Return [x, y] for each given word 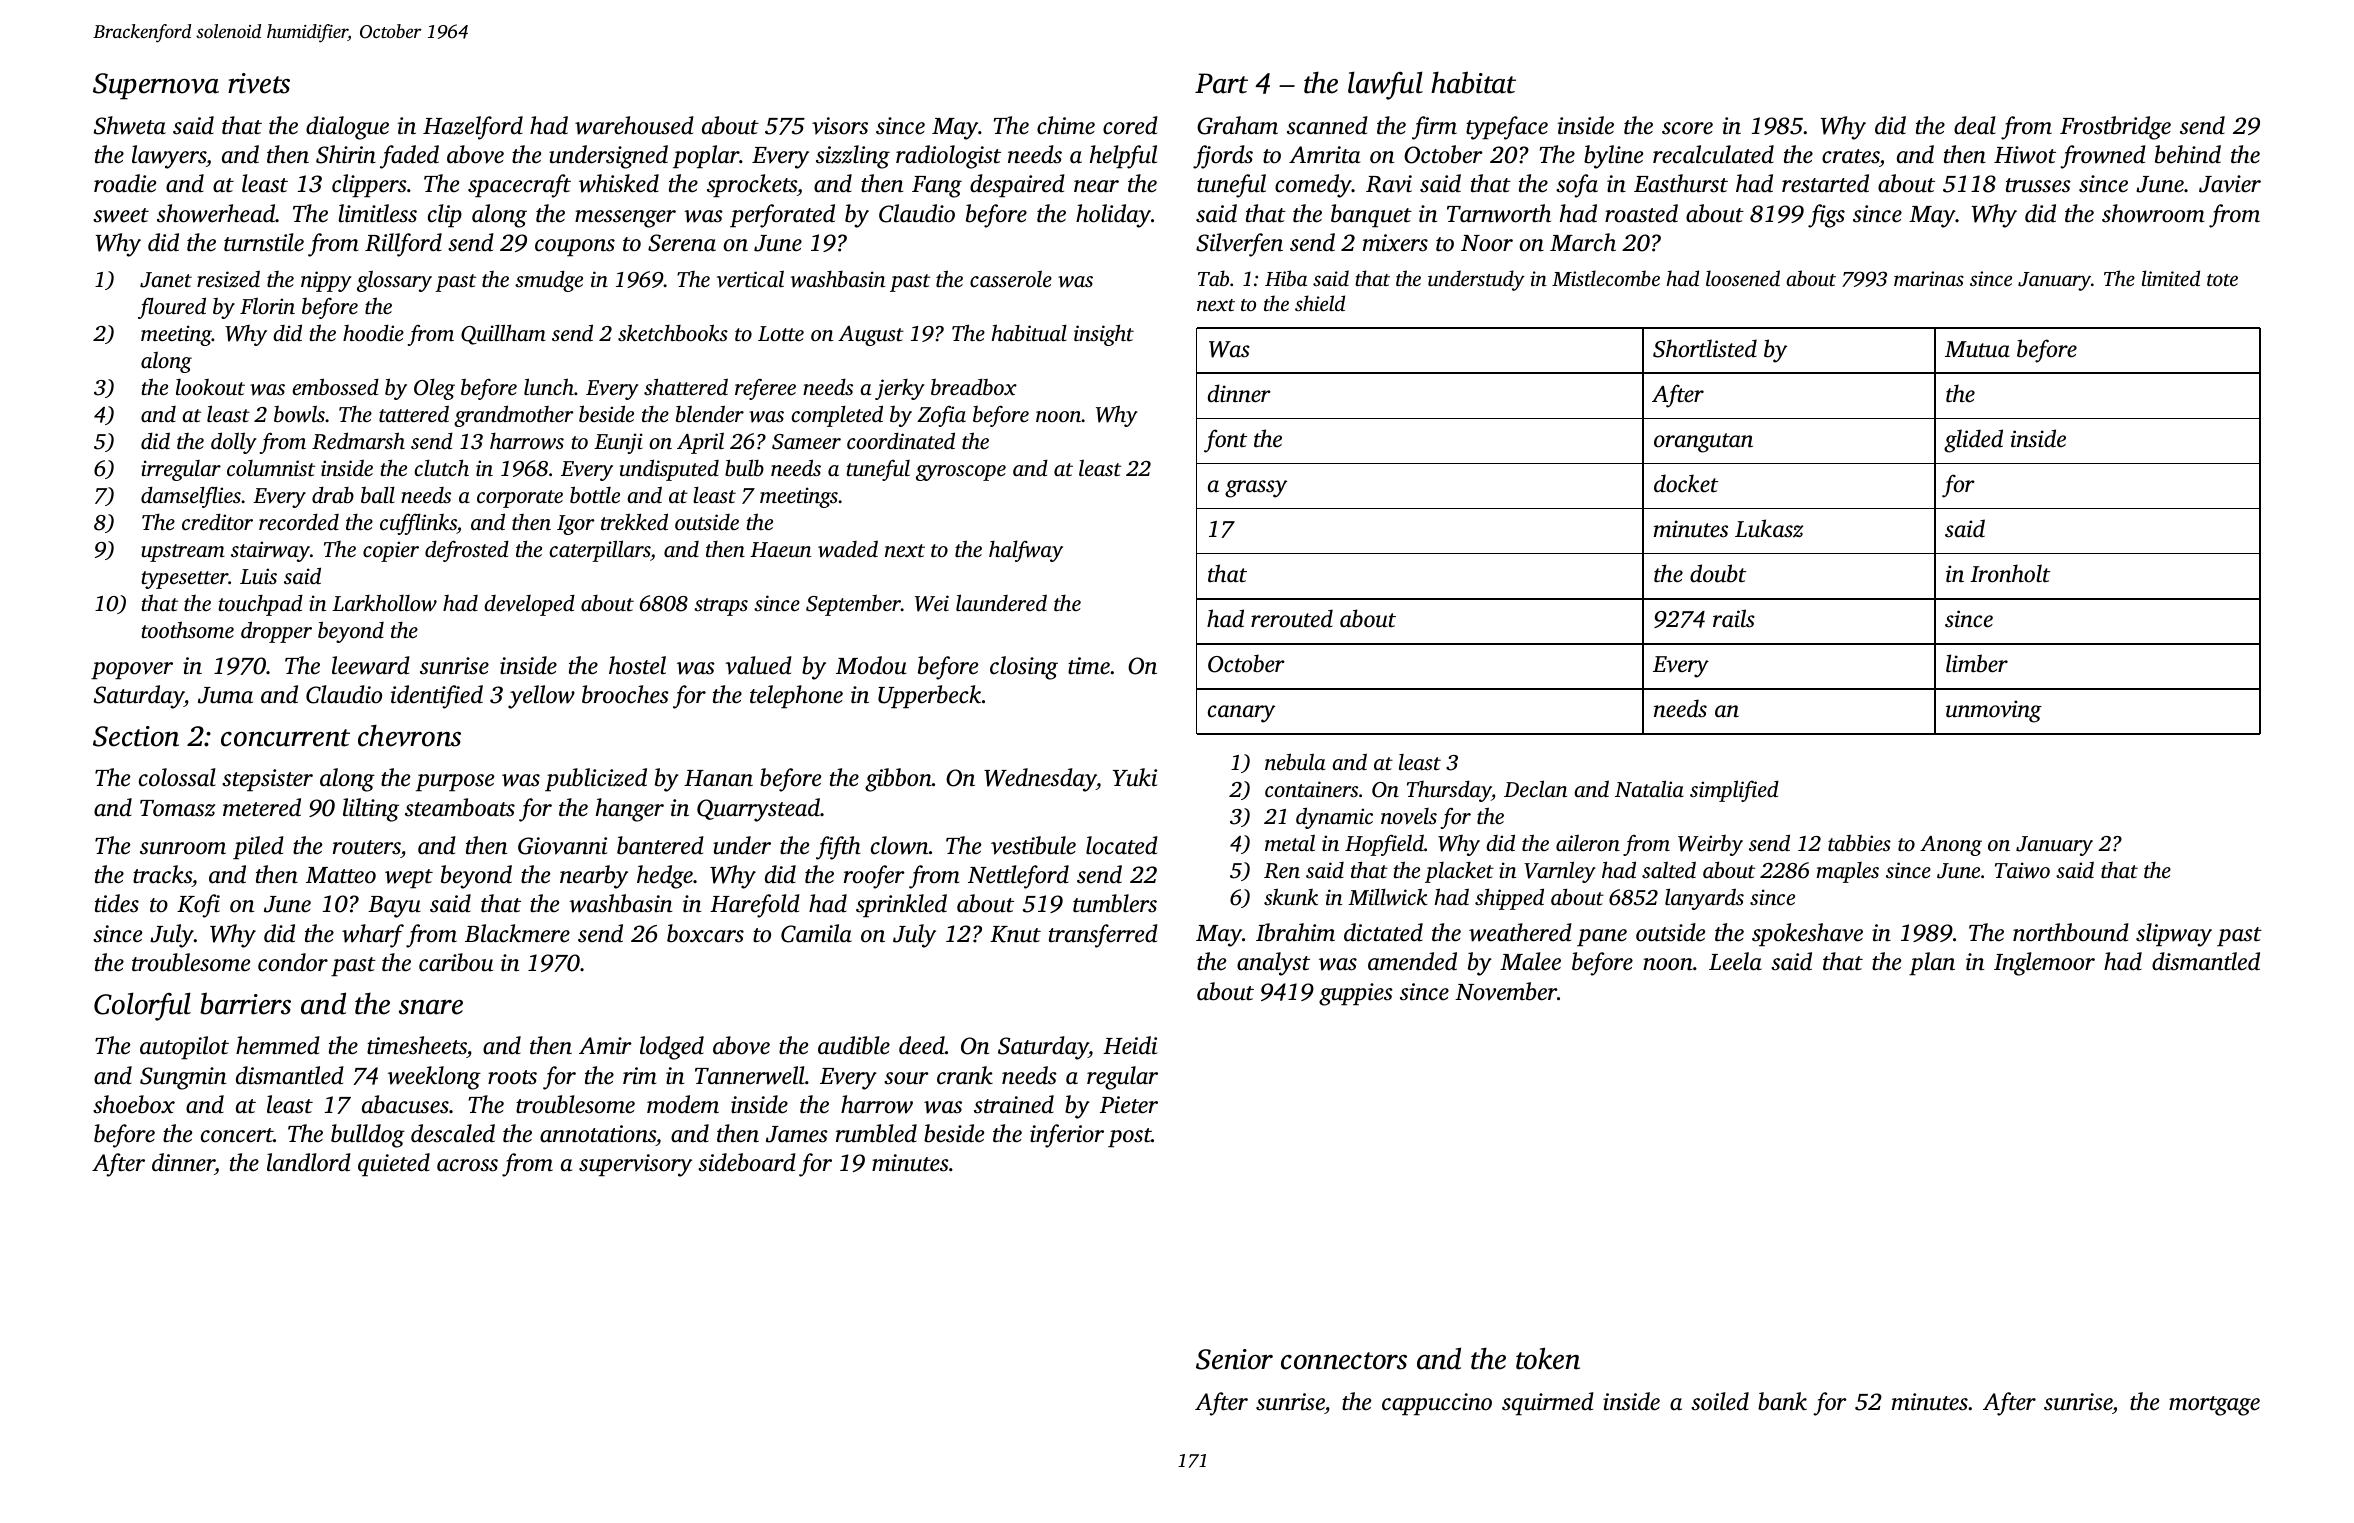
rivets [259, 83]
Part [1221, 83]
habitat [1473, 82]
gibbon [898, 780]
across [467, 1165]
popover [132, 671]
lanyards [1704, 899]
